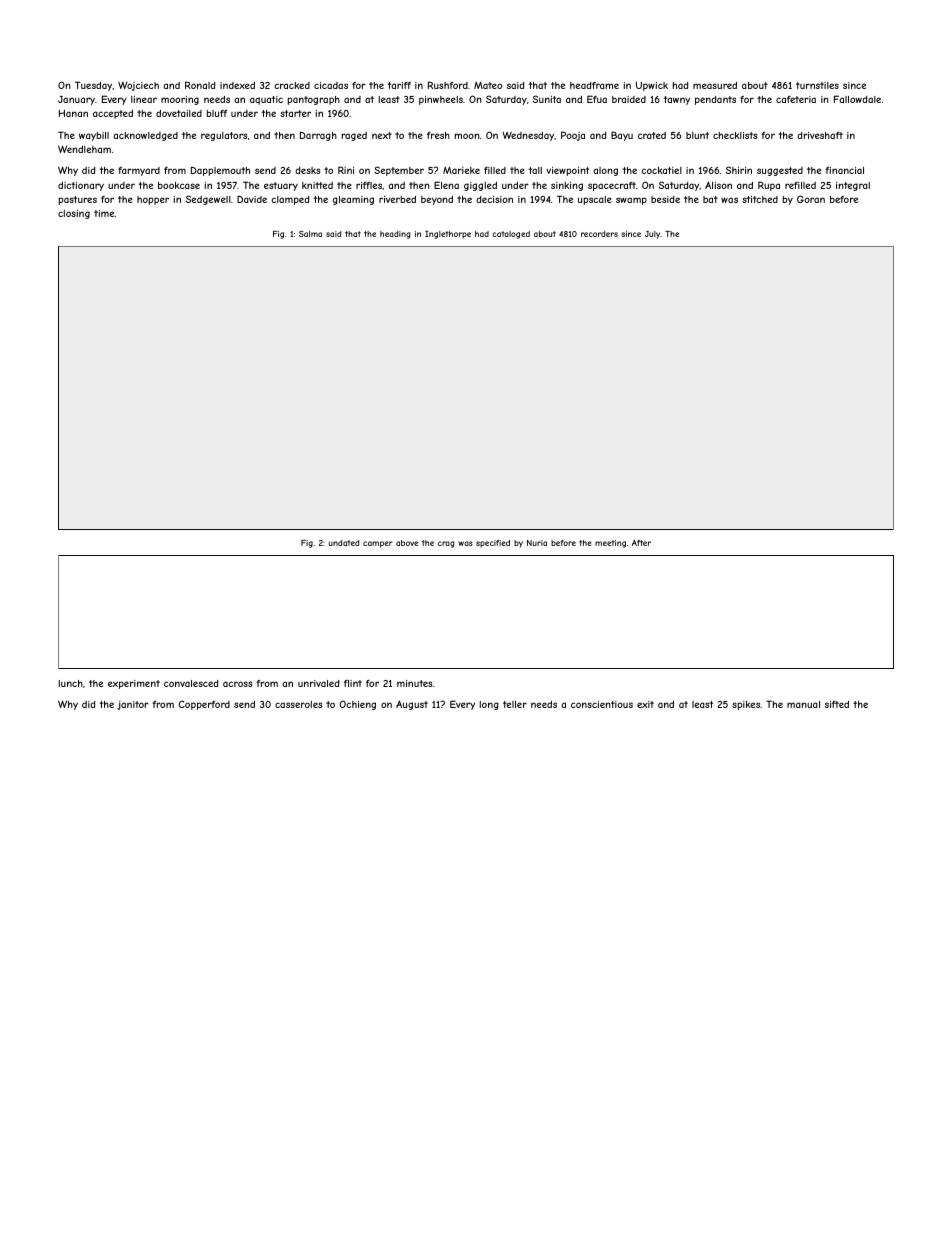  I want to click on driveshaft, so click(820, 135).
